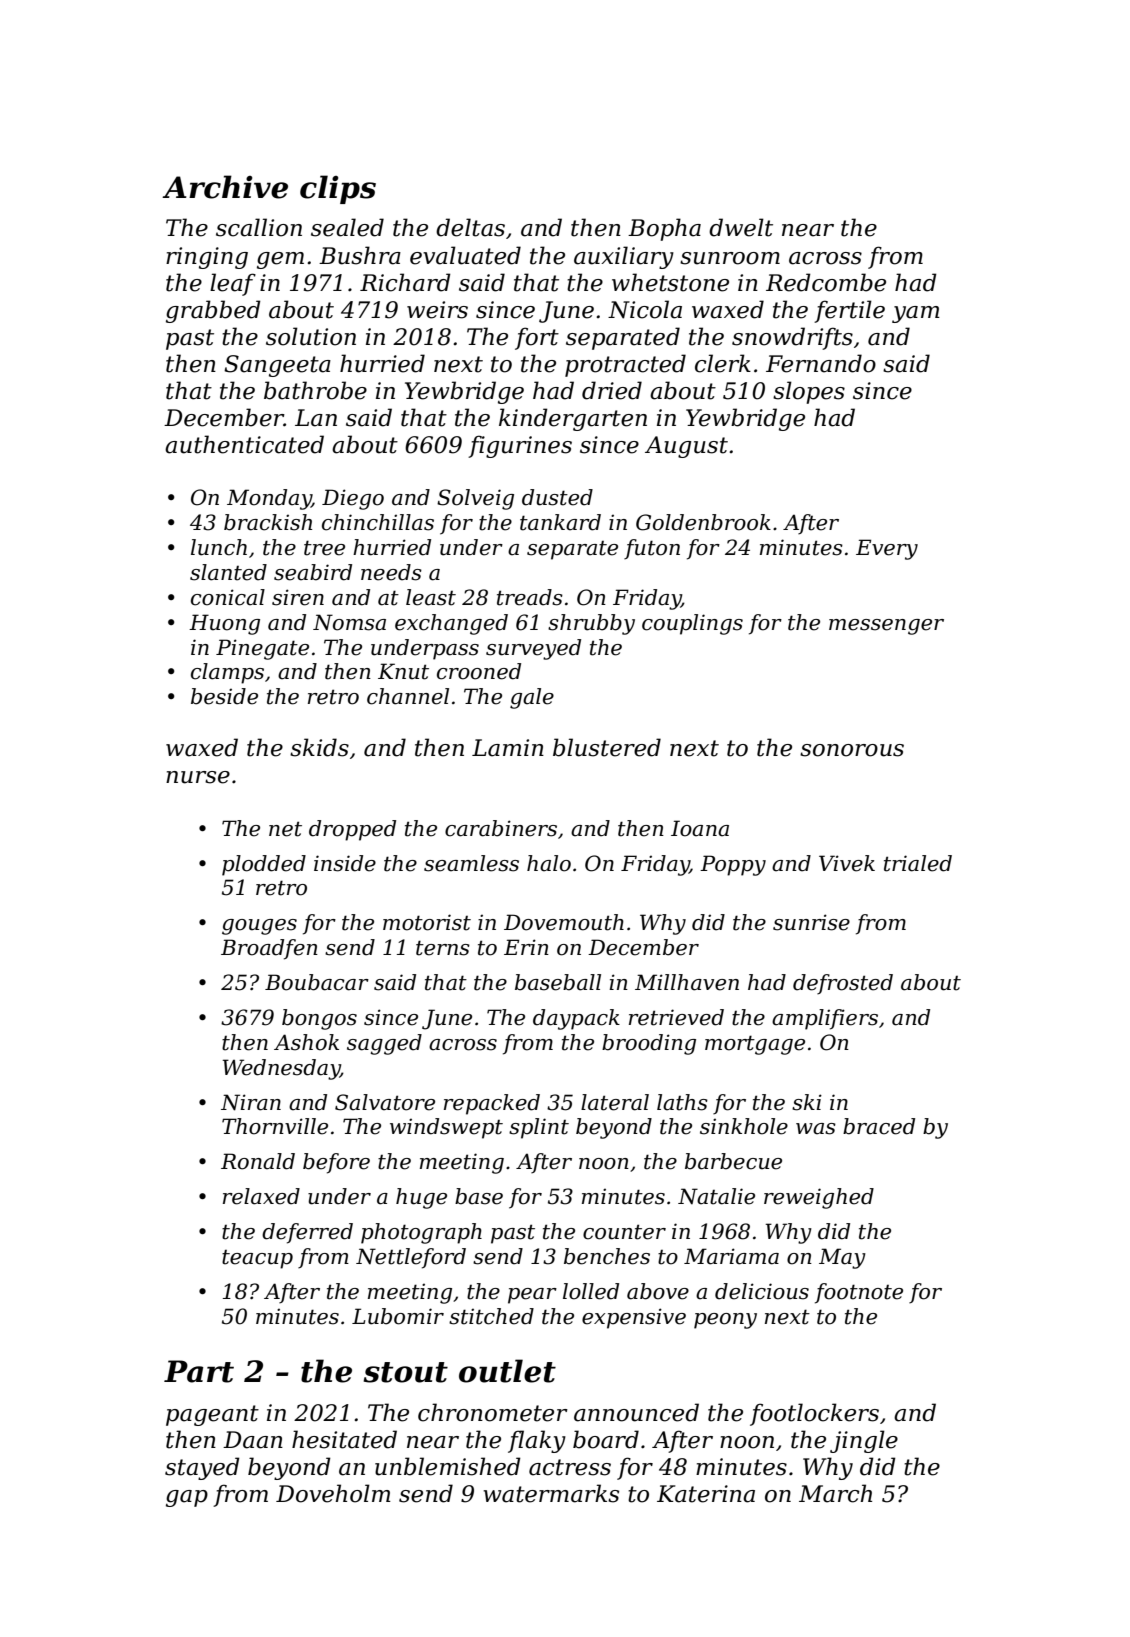  Describe the element at coordinates (557, 497) in the screenshot. I see `dusted` at that location.
